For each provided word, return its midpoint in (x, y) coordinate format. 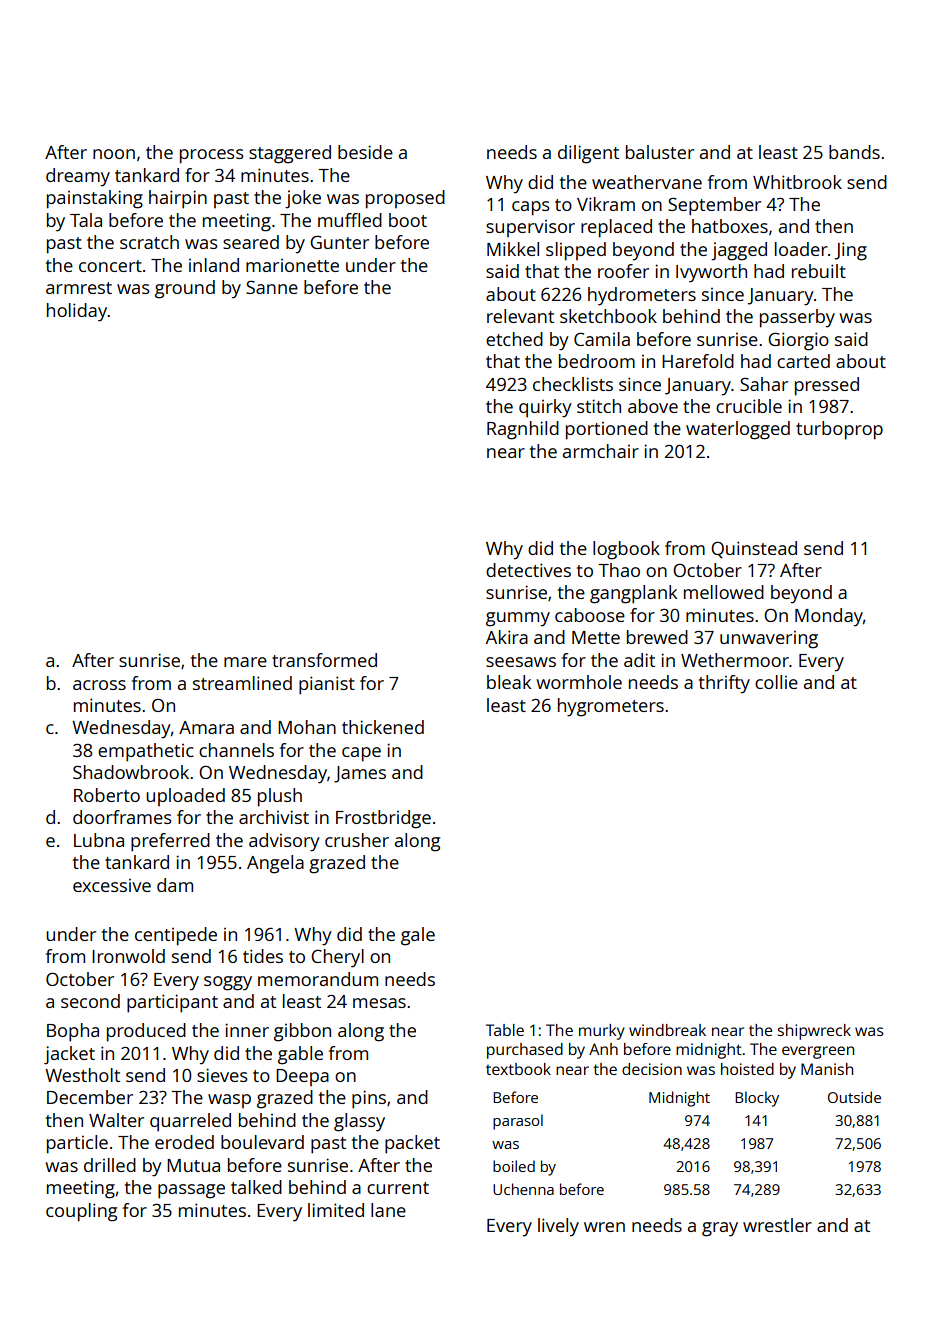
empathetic (146, 752)
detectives (528, 570)
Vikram (606, 204)
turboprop (839, 430)
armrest (79, 288)
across (99, 685)
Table (505, 1030)
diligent (588, 154)
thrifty (724, 684)
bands (854, 152)
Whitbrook (797, 182)
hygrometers (611, 707)
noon (114, 154)
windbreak (667, 1030)
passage (191, 1191)
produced (146, 1032)
